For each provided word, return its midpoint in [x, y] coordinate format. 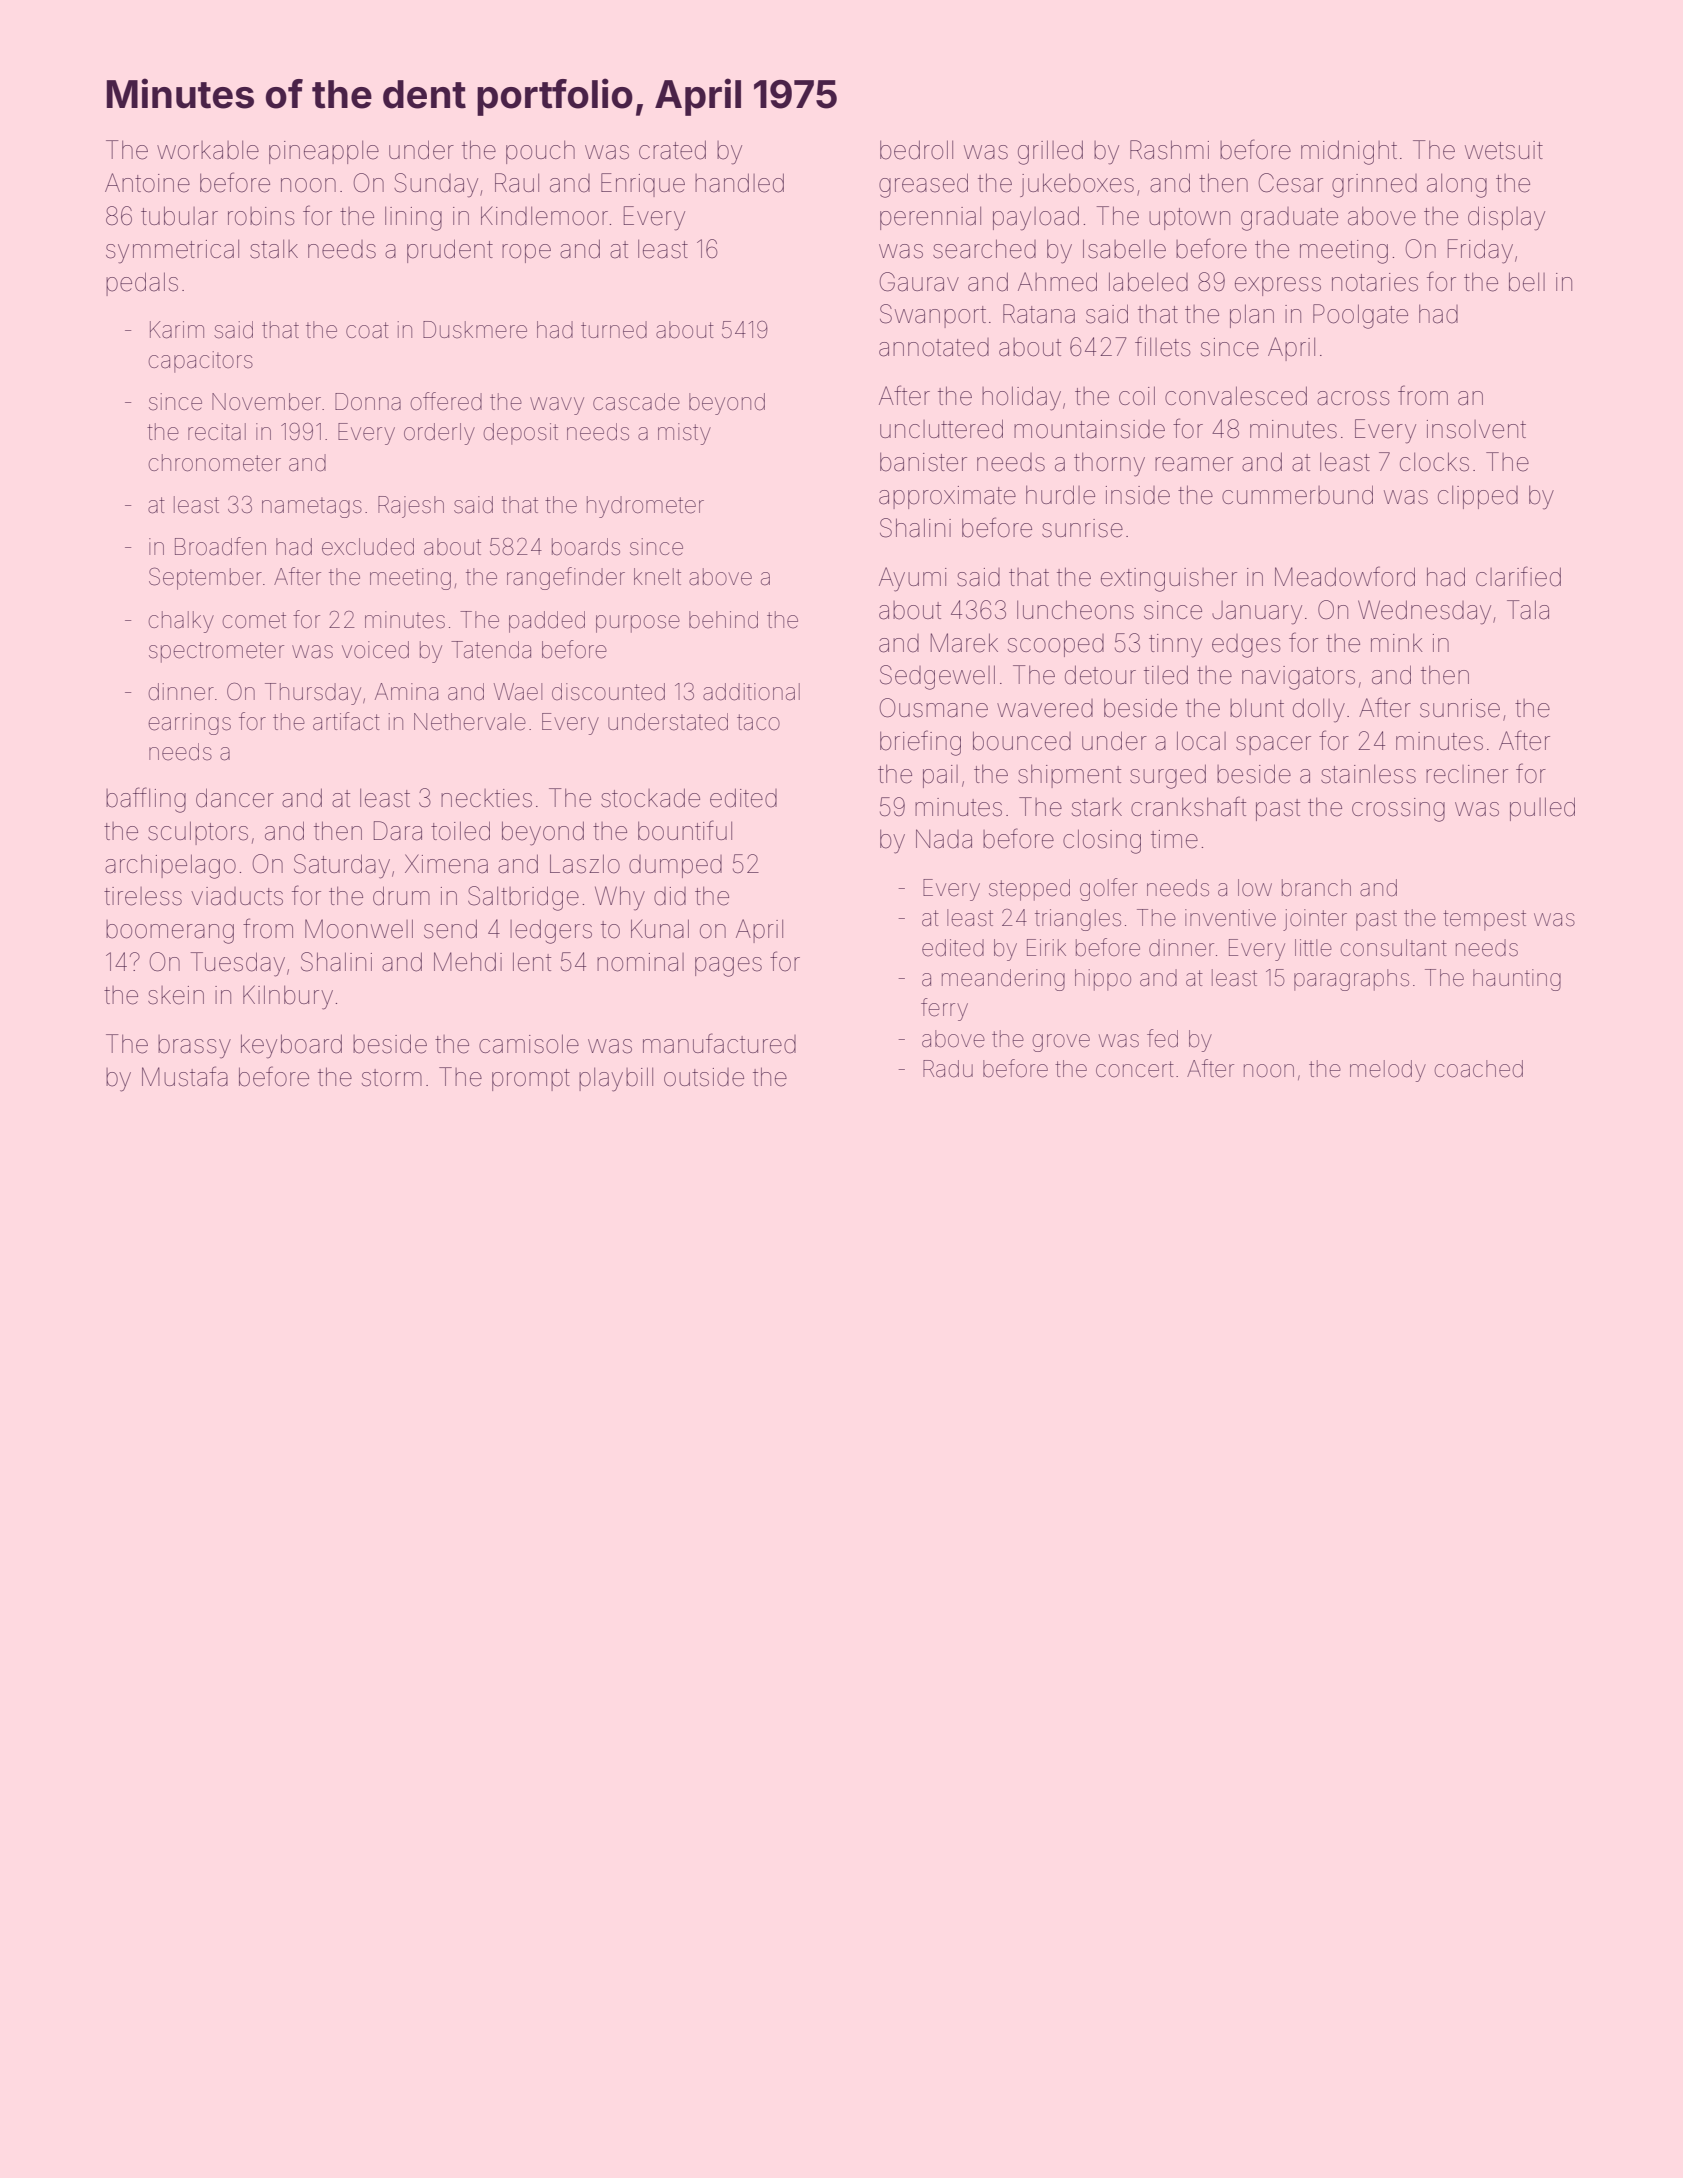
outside [704, 1077]
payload [1036, 218]
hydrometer [645, 507]
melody [1388, 1071]
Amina [406, 692]
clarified [1518, 576]
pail [940, 776]
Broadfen [220, 546]
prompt [531, 1080]
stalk [274, 249]
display [1506, 218]
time [1174, 839]
